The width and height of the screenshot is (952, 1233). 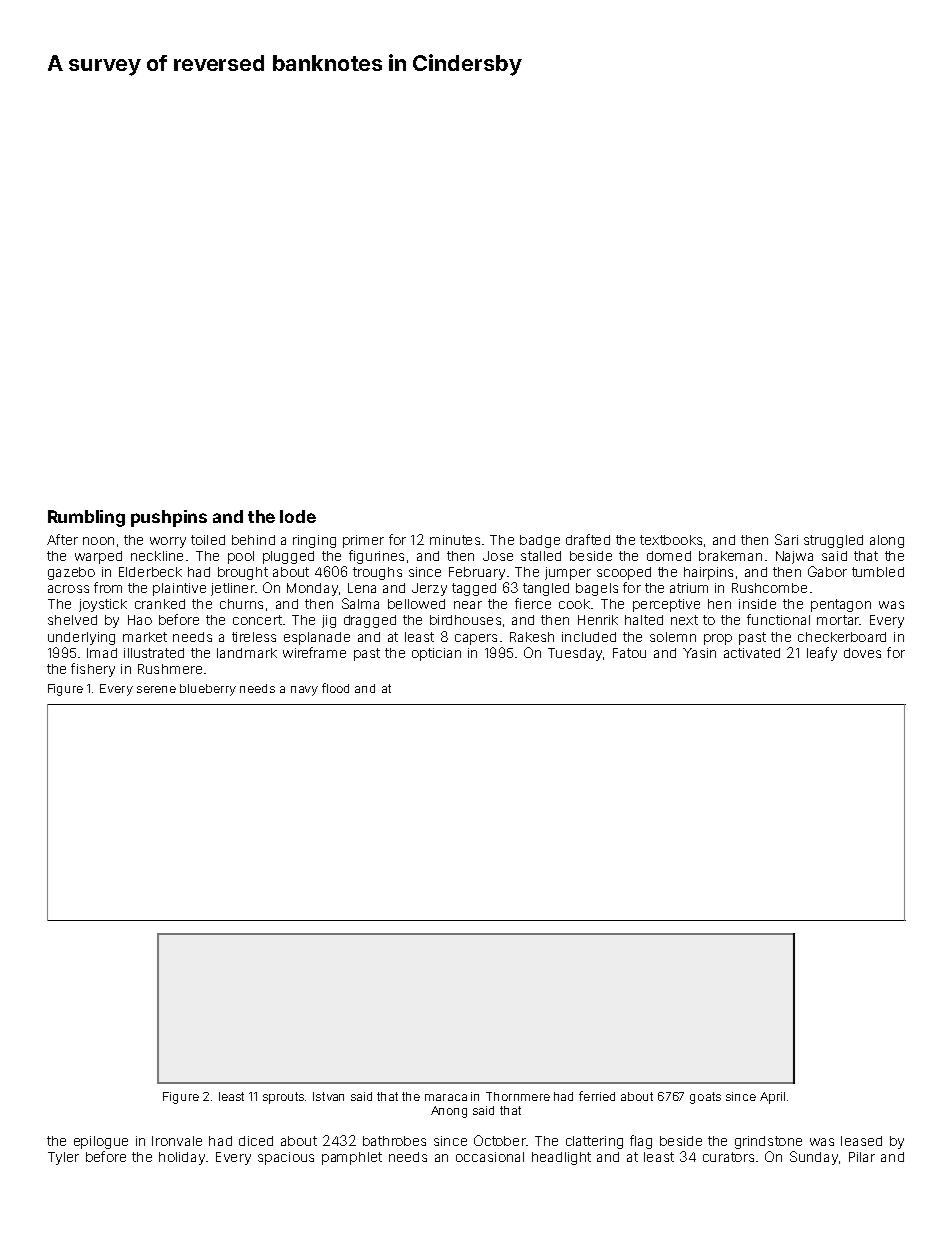 I want to click on sprouts, so click(x=283, y=1098).
